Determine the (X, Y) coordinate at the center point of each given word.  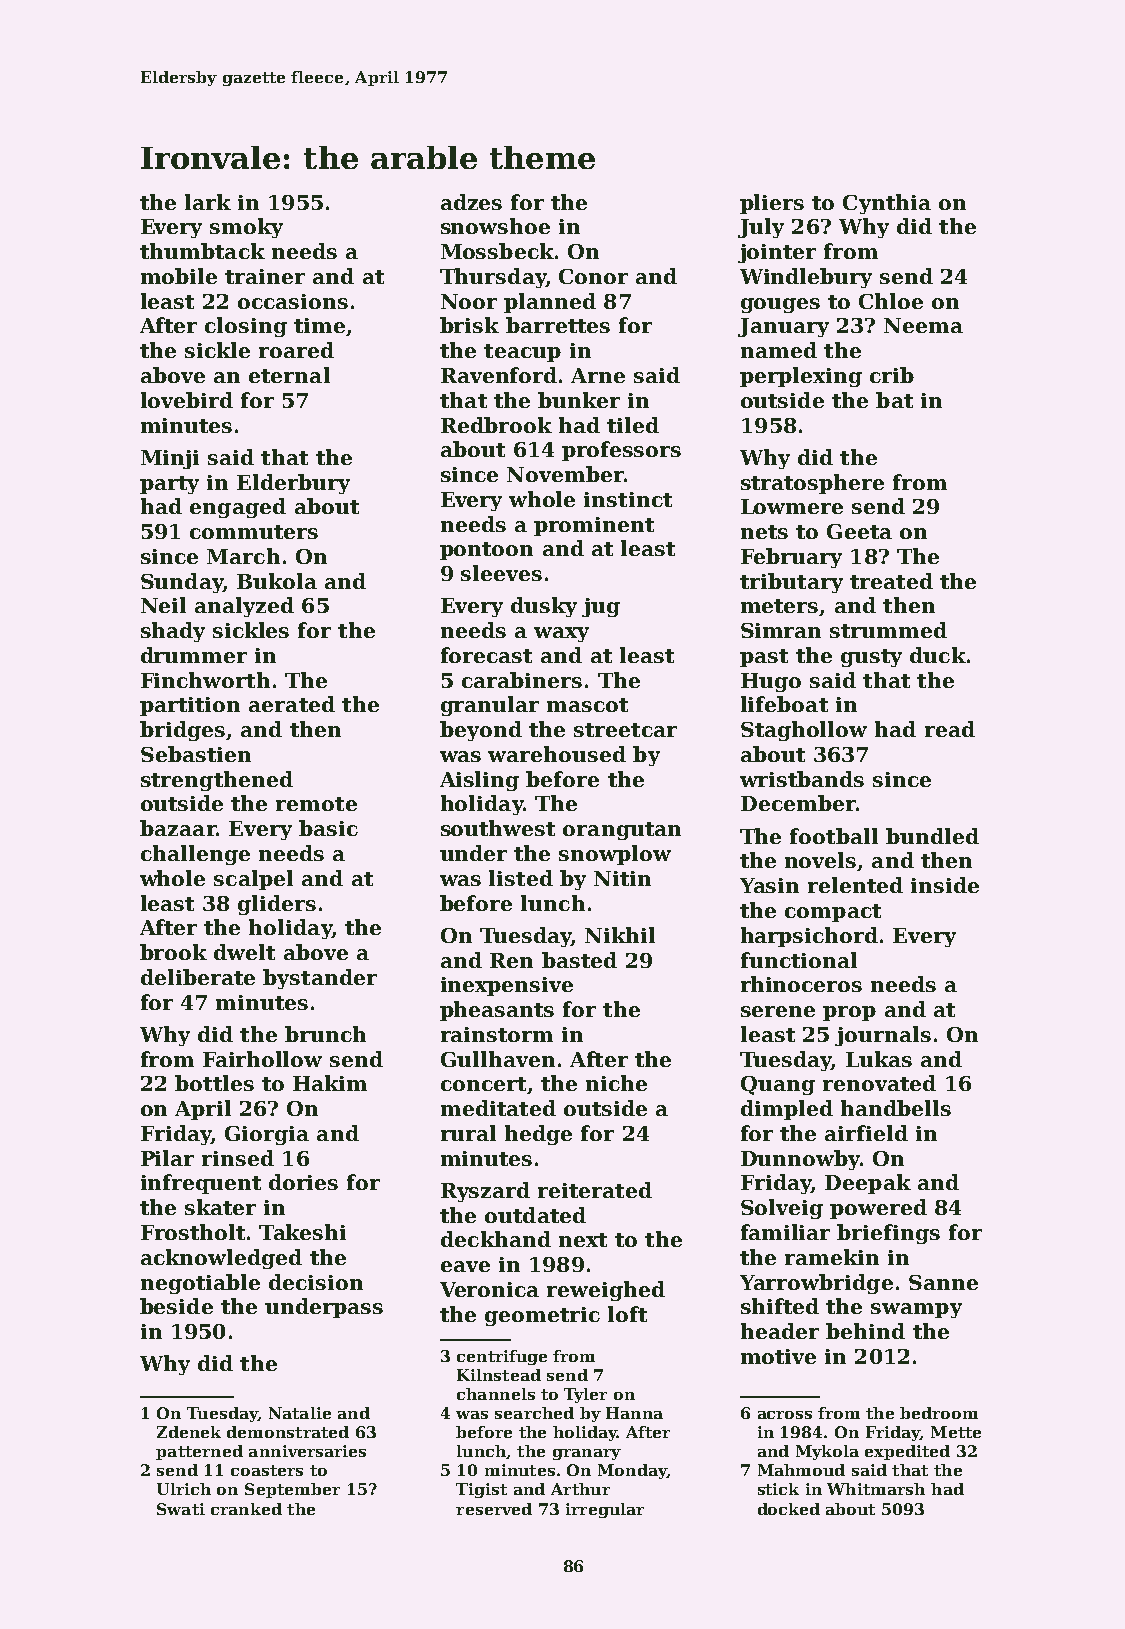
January (783, 327)
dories (303, 1182)
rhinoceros (801, 984)
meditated (498, 1108)
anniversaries (307, 1451)
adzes (471, 202)
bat (894, 400)
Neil (163, 605)
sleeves (501, 573)
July (761, 228)
